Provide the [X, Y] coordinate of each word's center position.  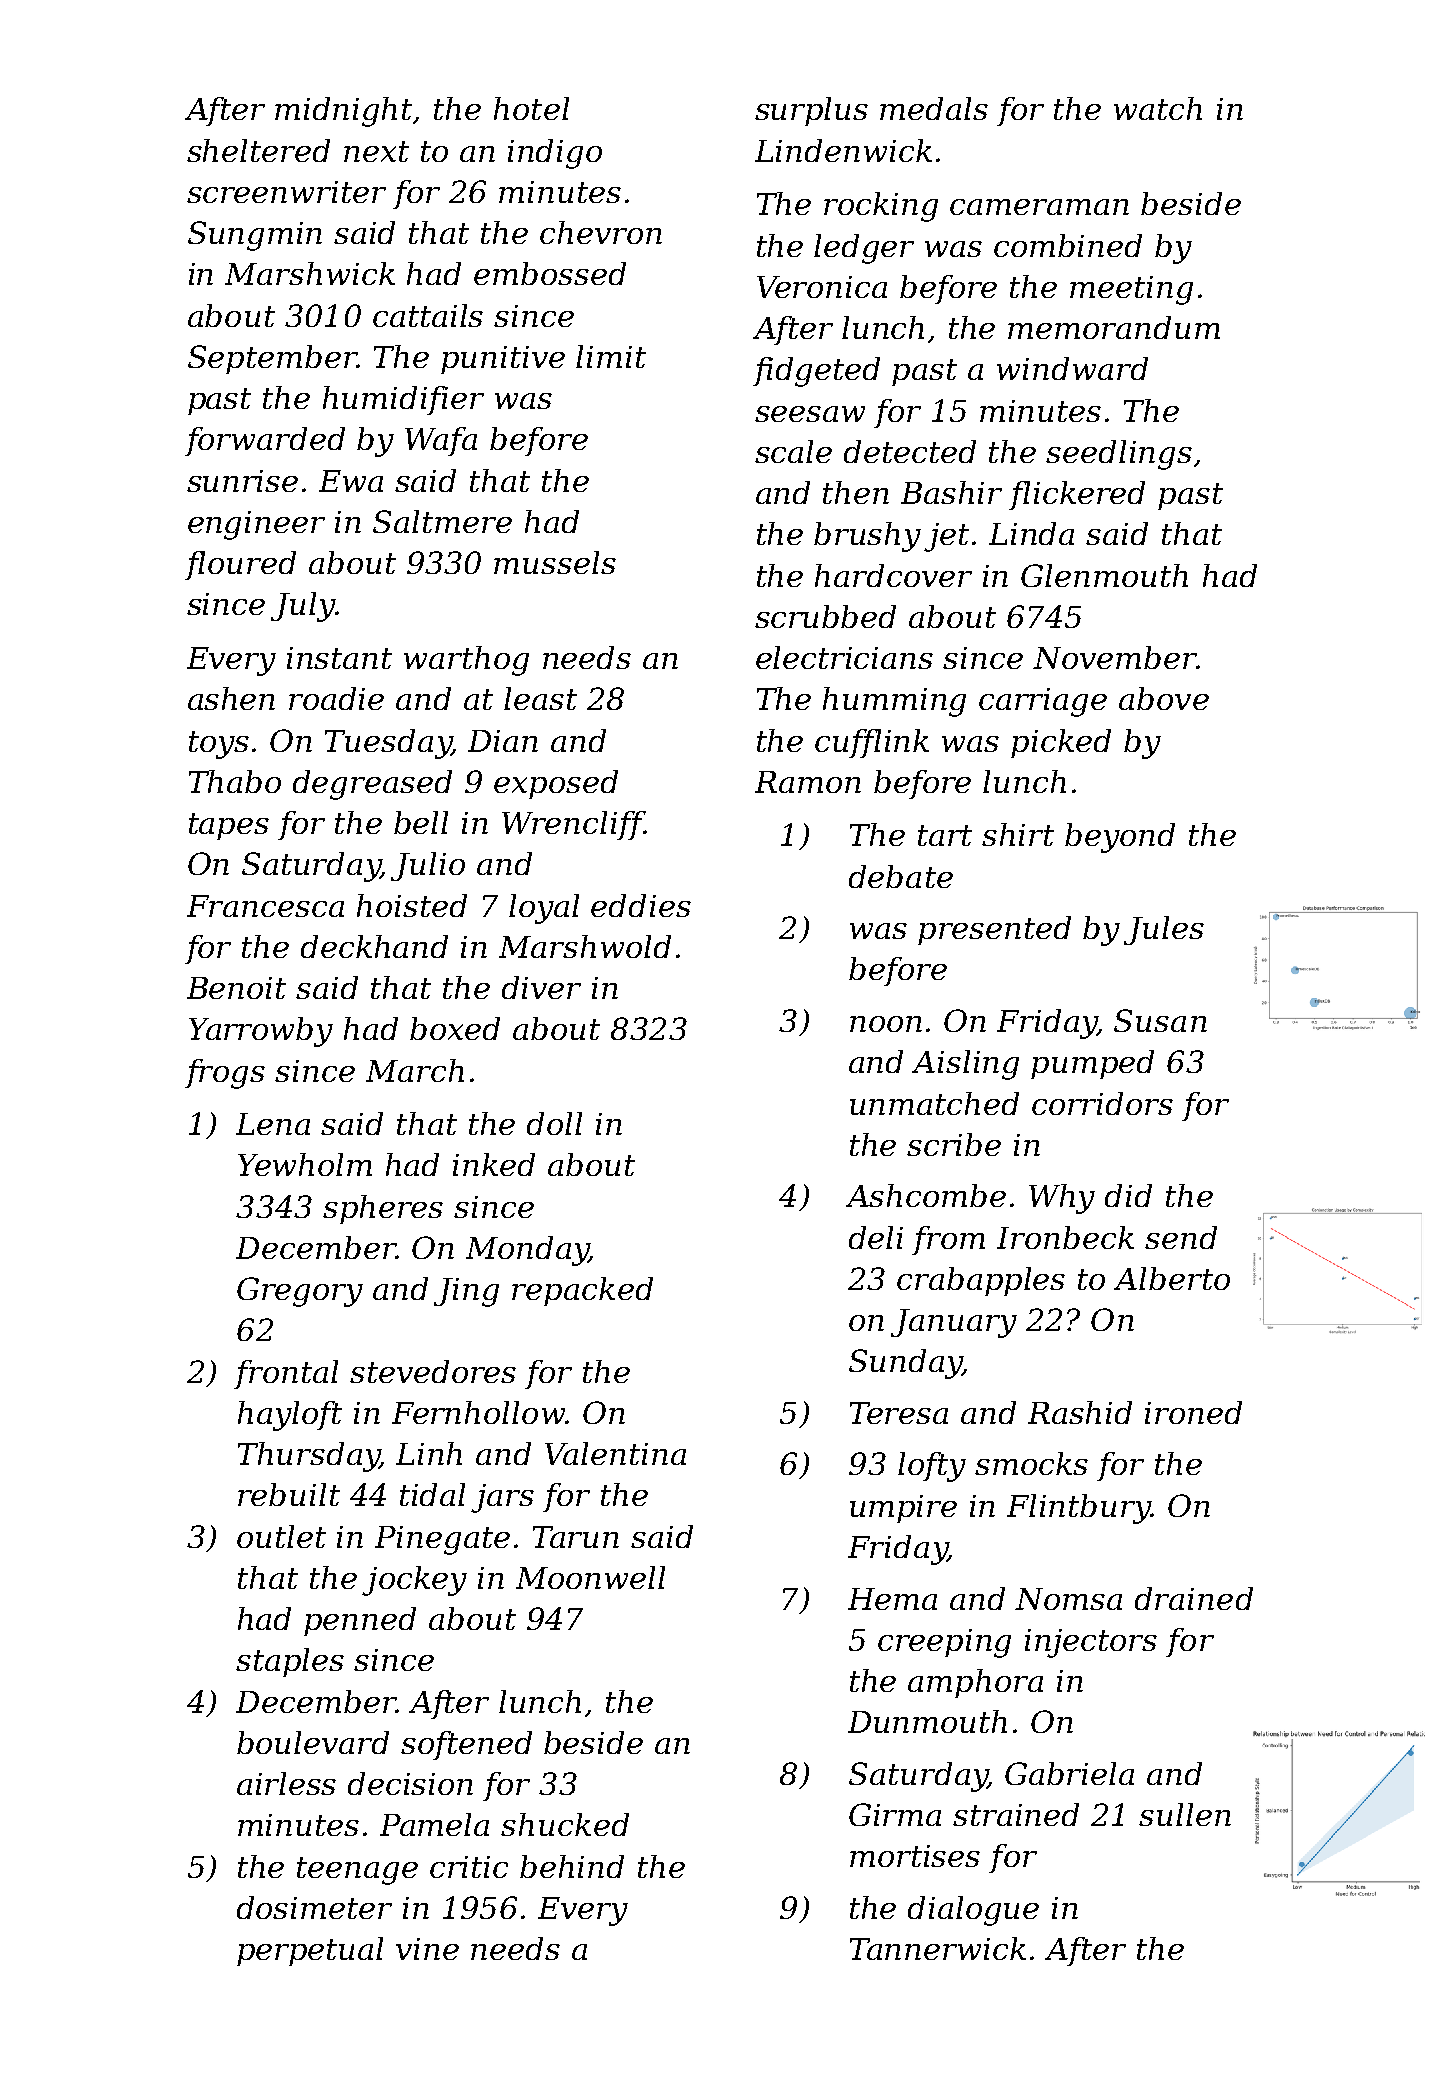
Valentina [615, 1453]
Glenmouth [1104, 575]
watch [1158, 108]
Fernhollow [478, 1412]
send [1181, 1237]
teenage [357, 1871]
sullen [1185, 1814]
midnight [344, 112]
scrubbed [825, 616]
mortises [915, 1856]
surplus [811, 111]
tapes [229, 826]
